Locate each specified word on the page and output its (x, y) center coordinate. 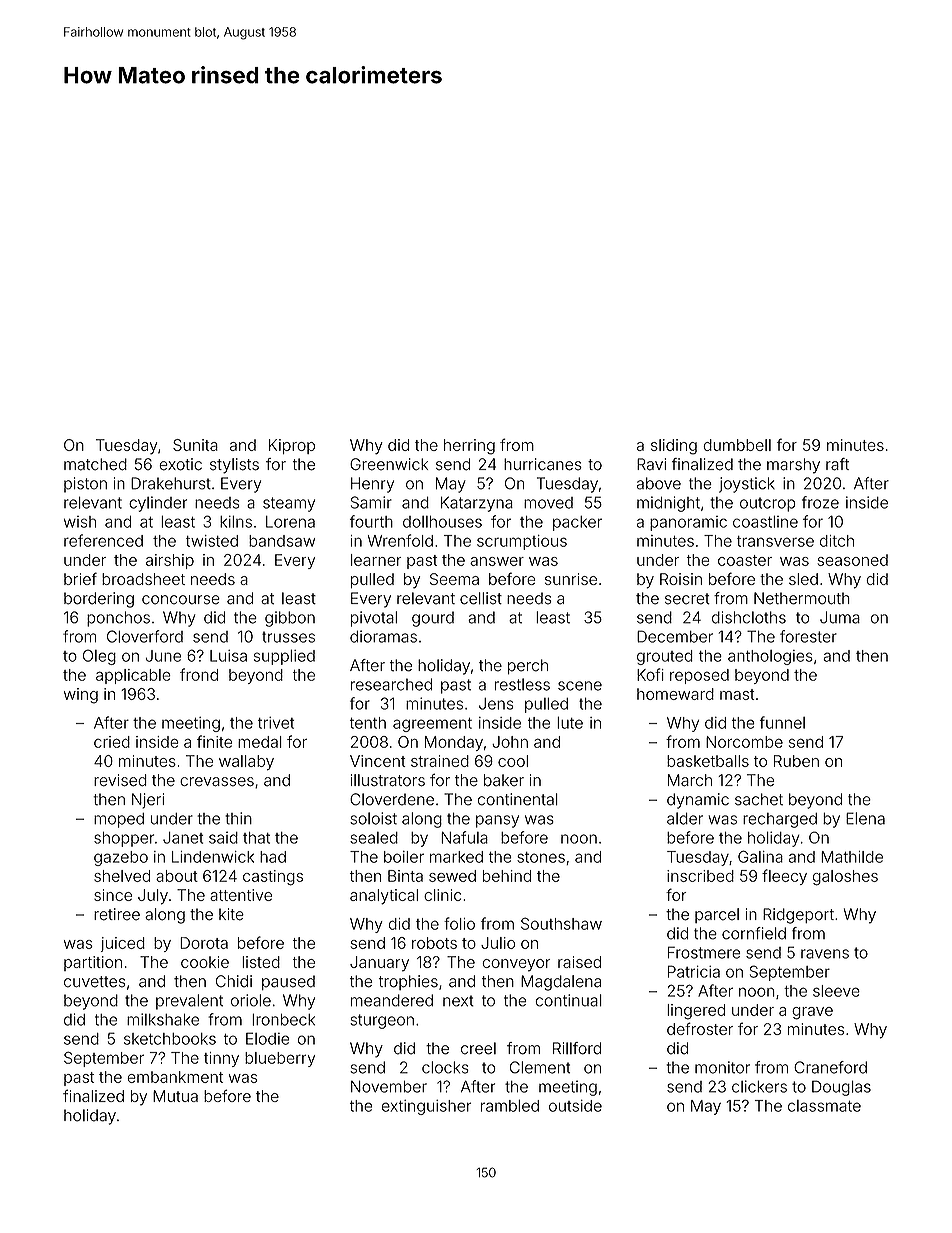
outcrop (767, 504)
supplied (284, 657)
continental (518, 799)
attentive (241, 895)
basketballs (708, 761)
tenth (368, 723)
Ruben (796, 761)
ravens (825, 954)
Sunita (195, 445)
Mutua (175, 1096)
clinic (442, 895)
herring (469, 447)
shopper (124, 839)
